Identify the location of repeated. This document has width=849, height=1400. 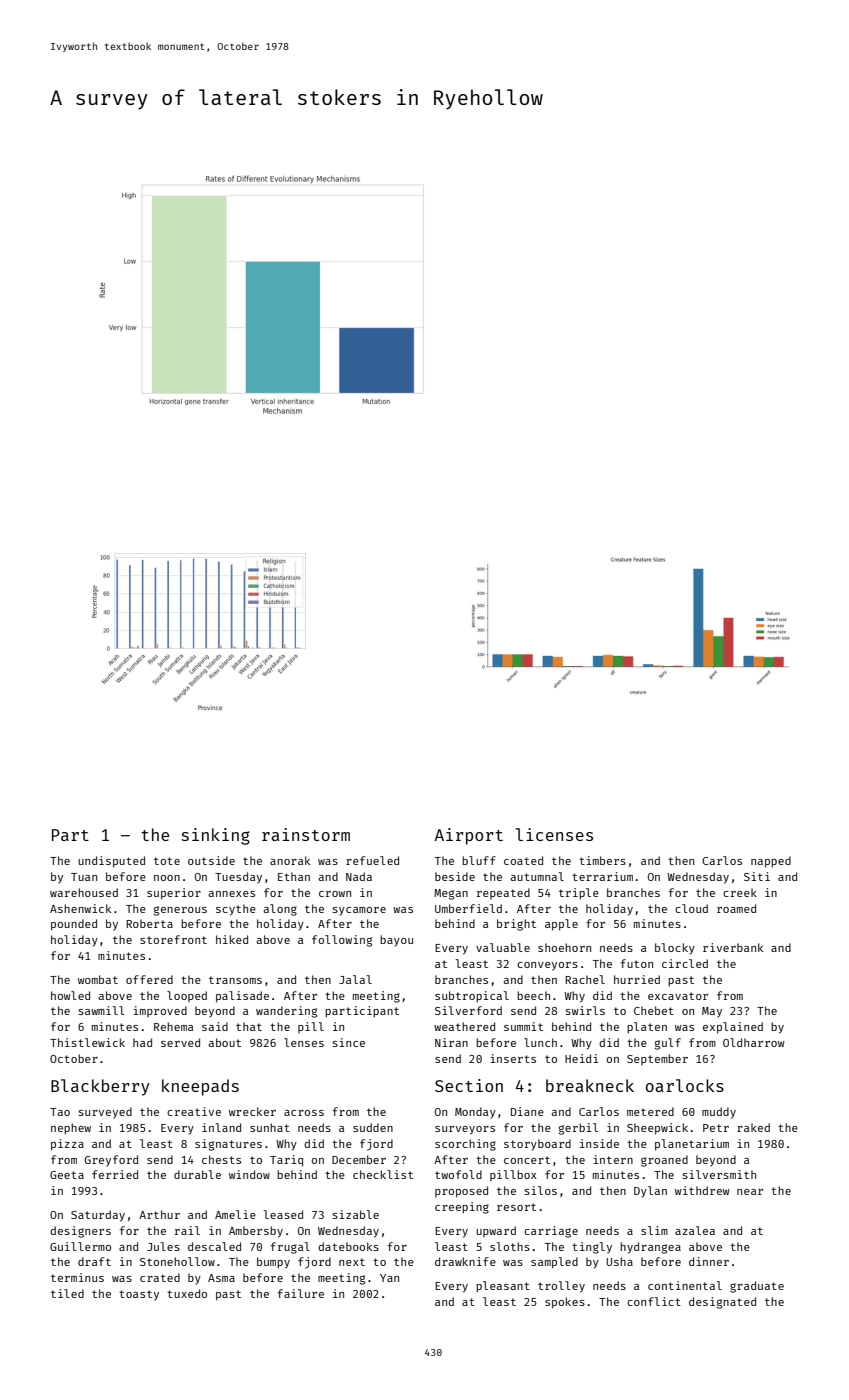
(503, 893).
